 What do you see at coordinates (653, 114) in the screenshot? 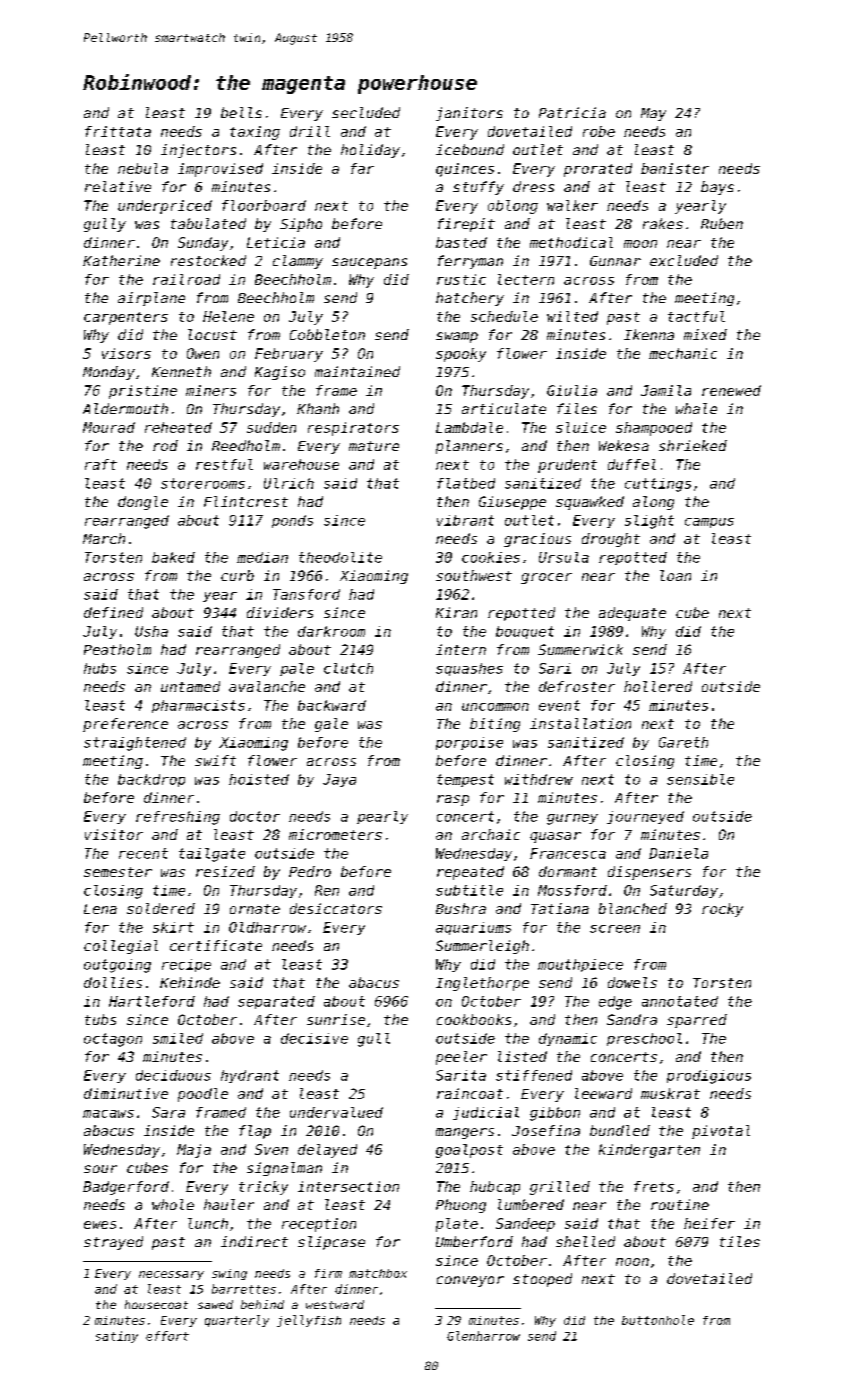
I see `May` at bounding box center [653, 114].
